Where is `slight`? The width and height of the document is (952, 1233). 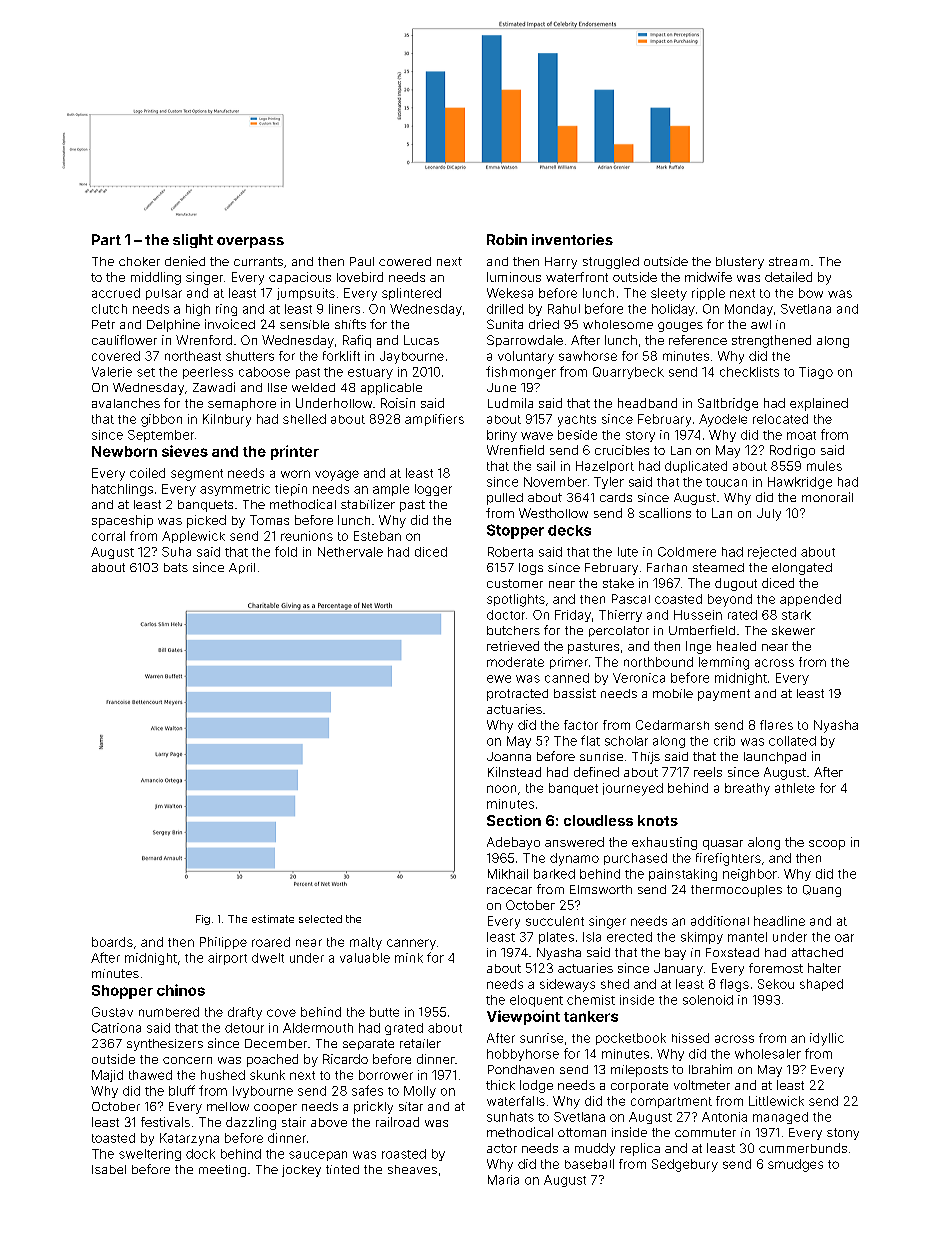 slight is located at coordinates (193, 241).
